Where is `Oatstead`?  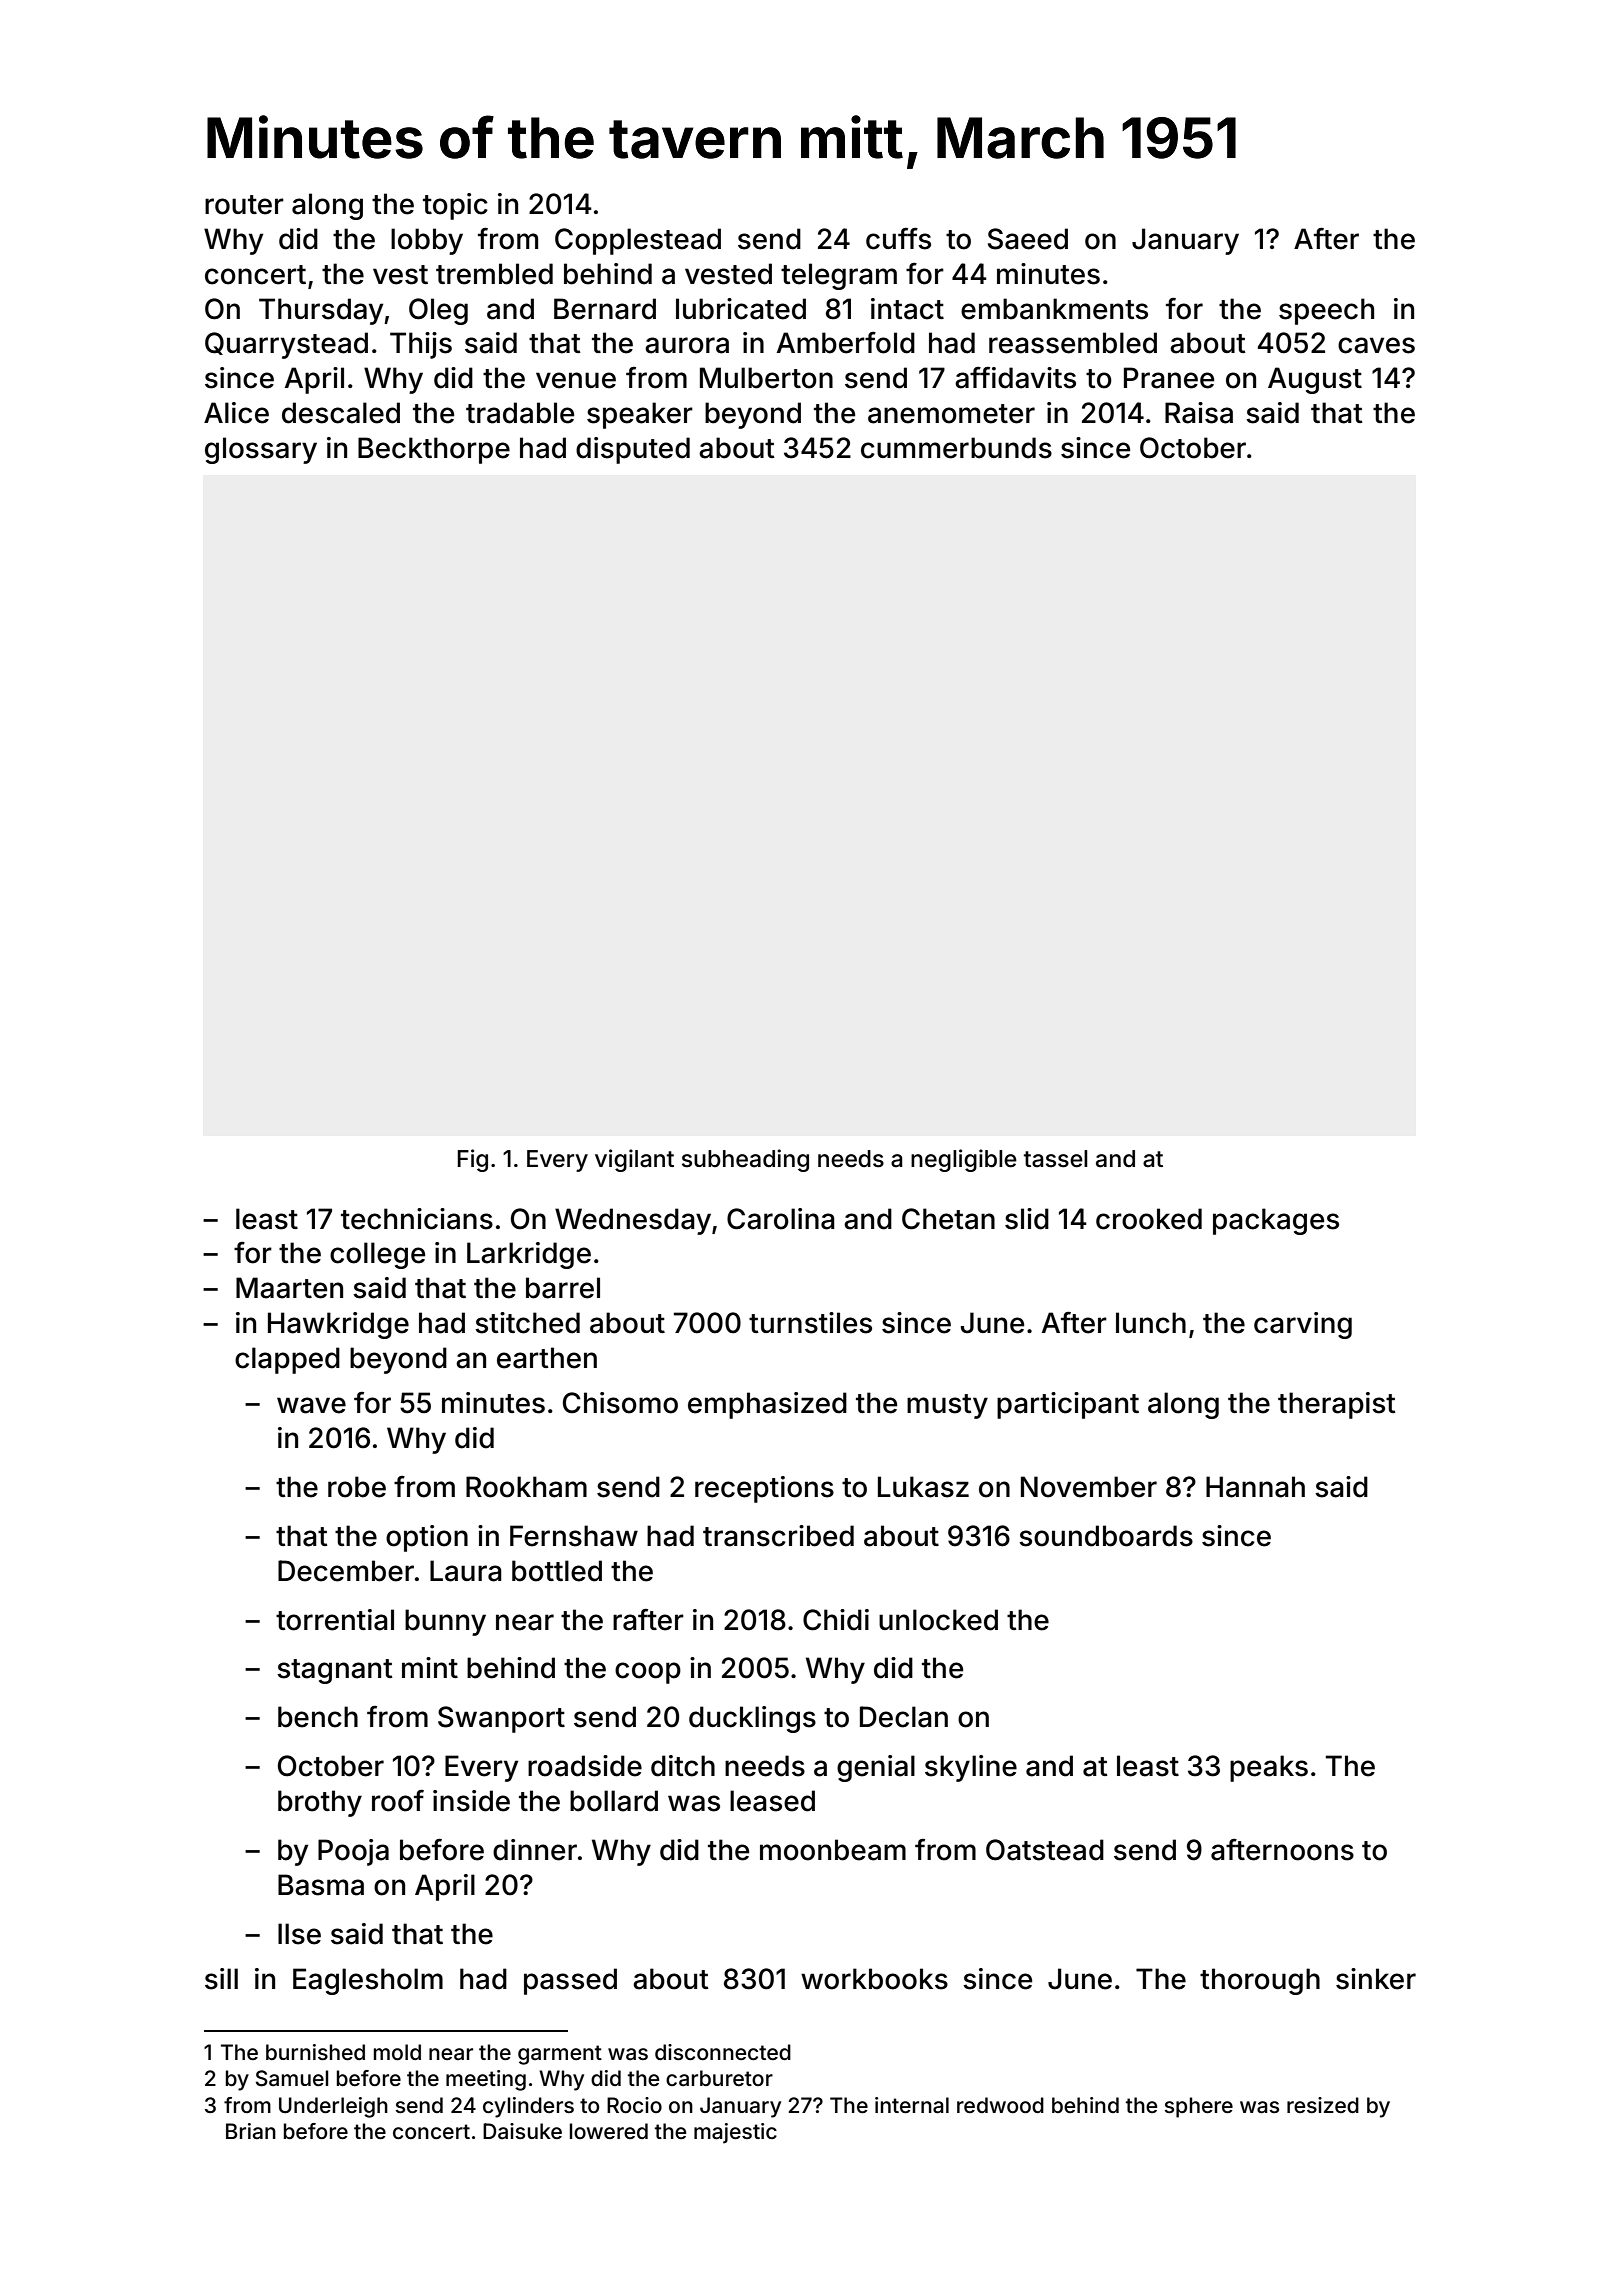 Oatstead is located at coordinates (1045, 1850).
